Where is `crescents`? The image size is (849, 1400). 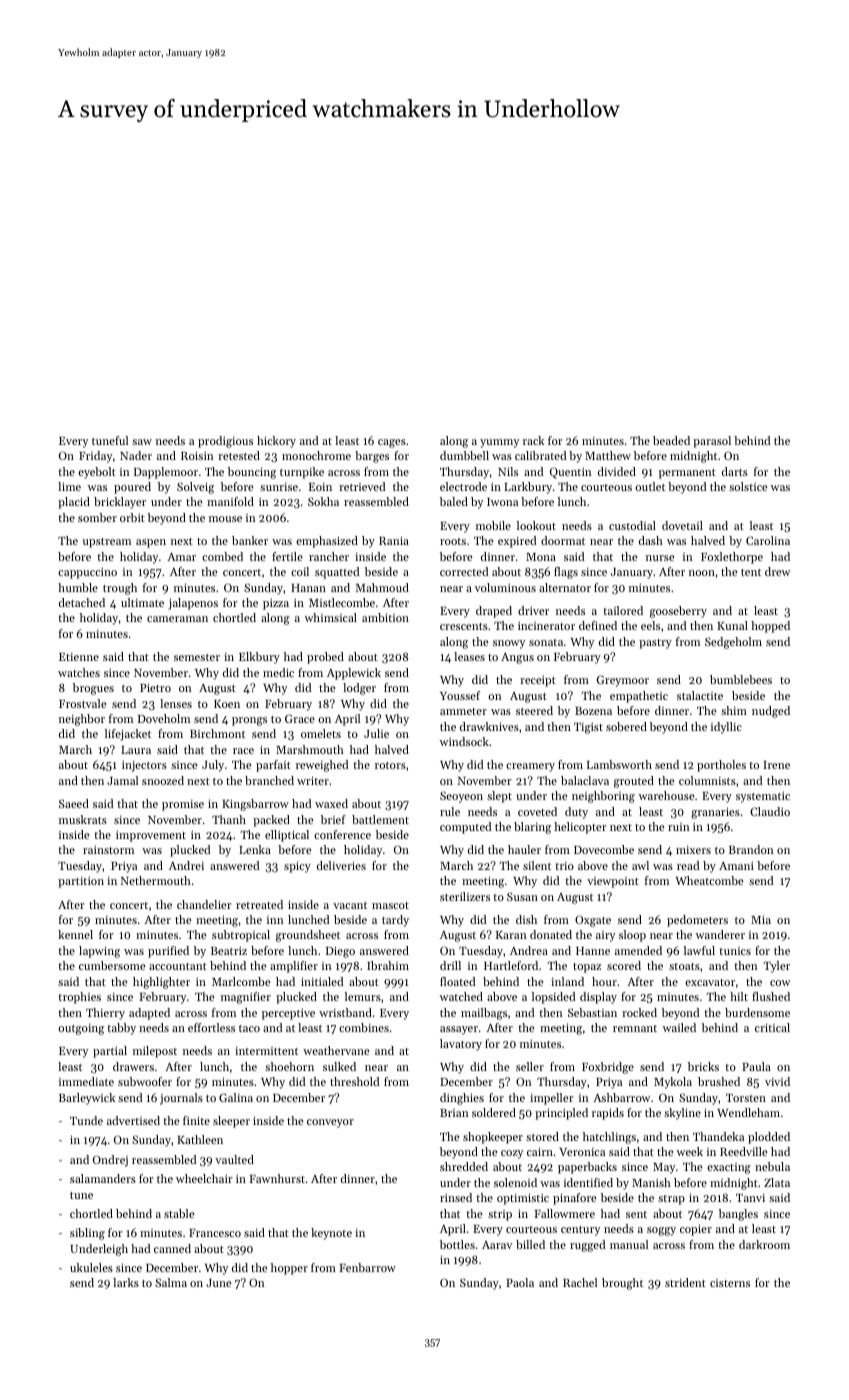 crescents is located at coordinates (464, 626).
